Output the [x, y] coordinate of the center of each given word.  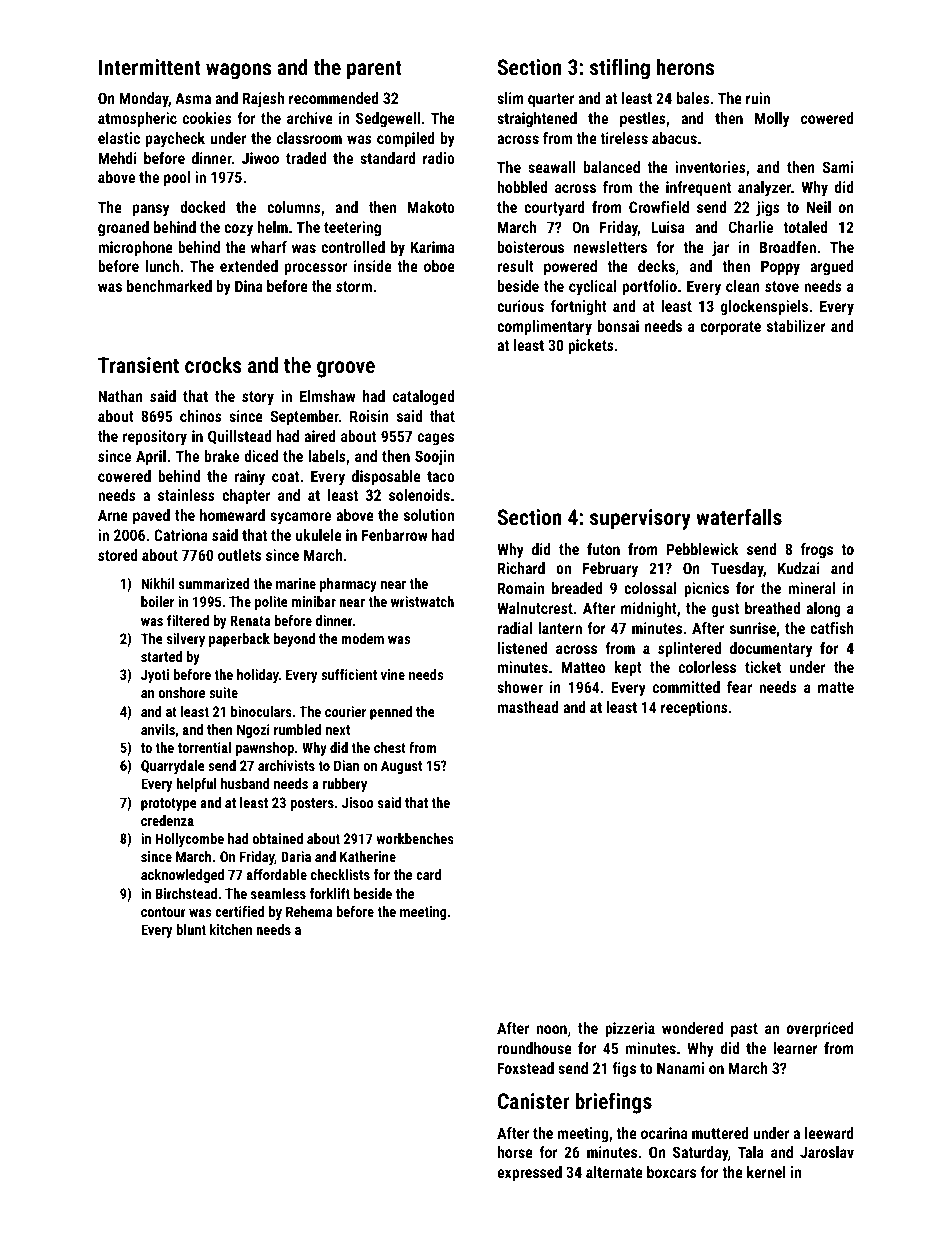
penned [391, 713]
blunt [191, 929]
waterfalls [739, 516]
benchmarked [169, 286]
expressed [529, 1173]
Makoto [431, 207]
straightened [537, 120]
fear [739, 687]
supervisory [640, 519]
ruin [758, 98]
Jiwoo [260, 158]
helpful [196, 785]
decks [656, 266]
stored [118, 555]
